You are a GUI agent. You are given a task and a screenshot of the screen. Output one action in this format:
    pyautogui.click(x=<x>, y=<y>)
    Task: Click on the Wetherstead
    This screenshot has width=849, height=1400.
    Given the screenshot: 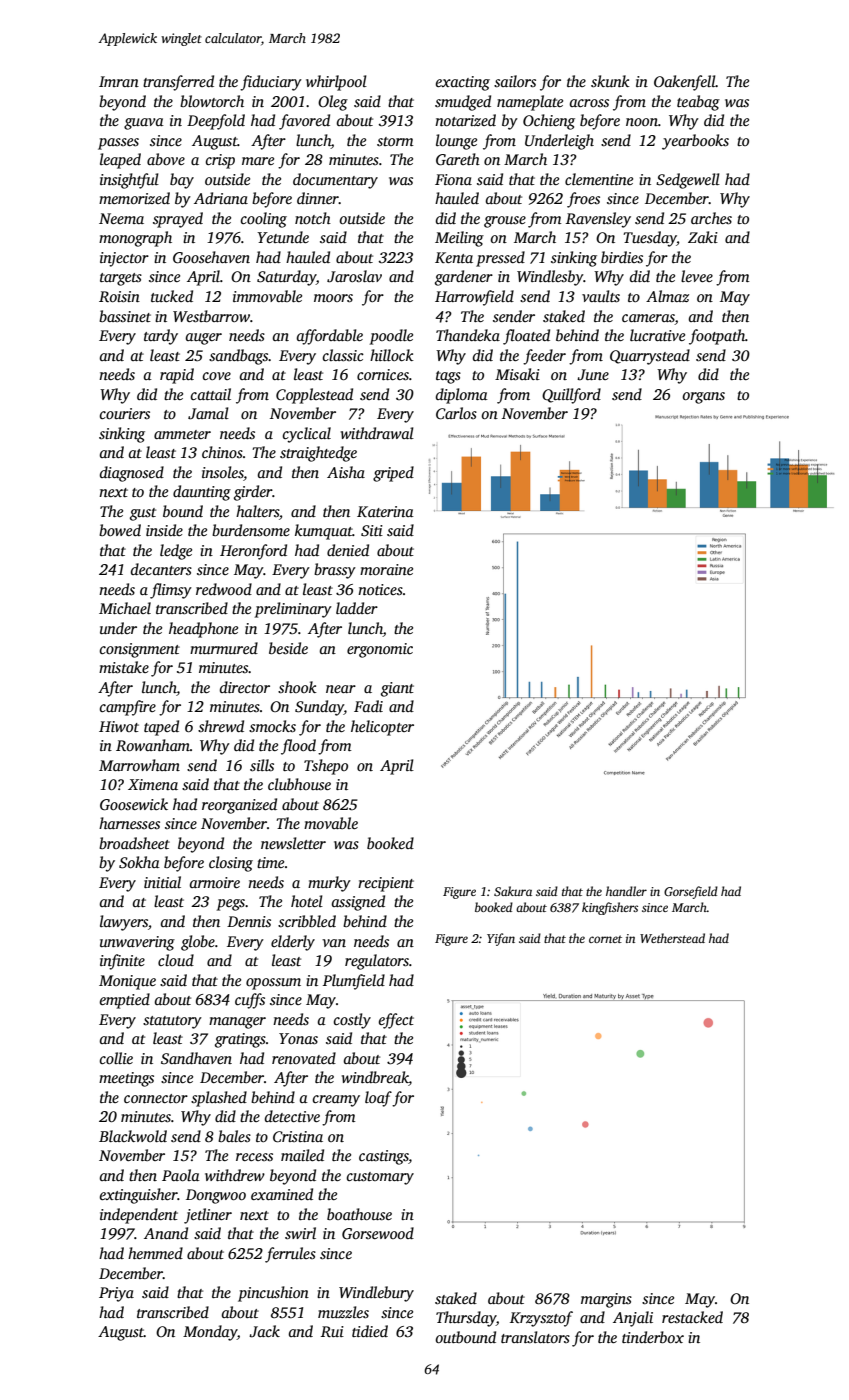 What is the action you would take?
    pyautogui.click(x=672, y=938)
